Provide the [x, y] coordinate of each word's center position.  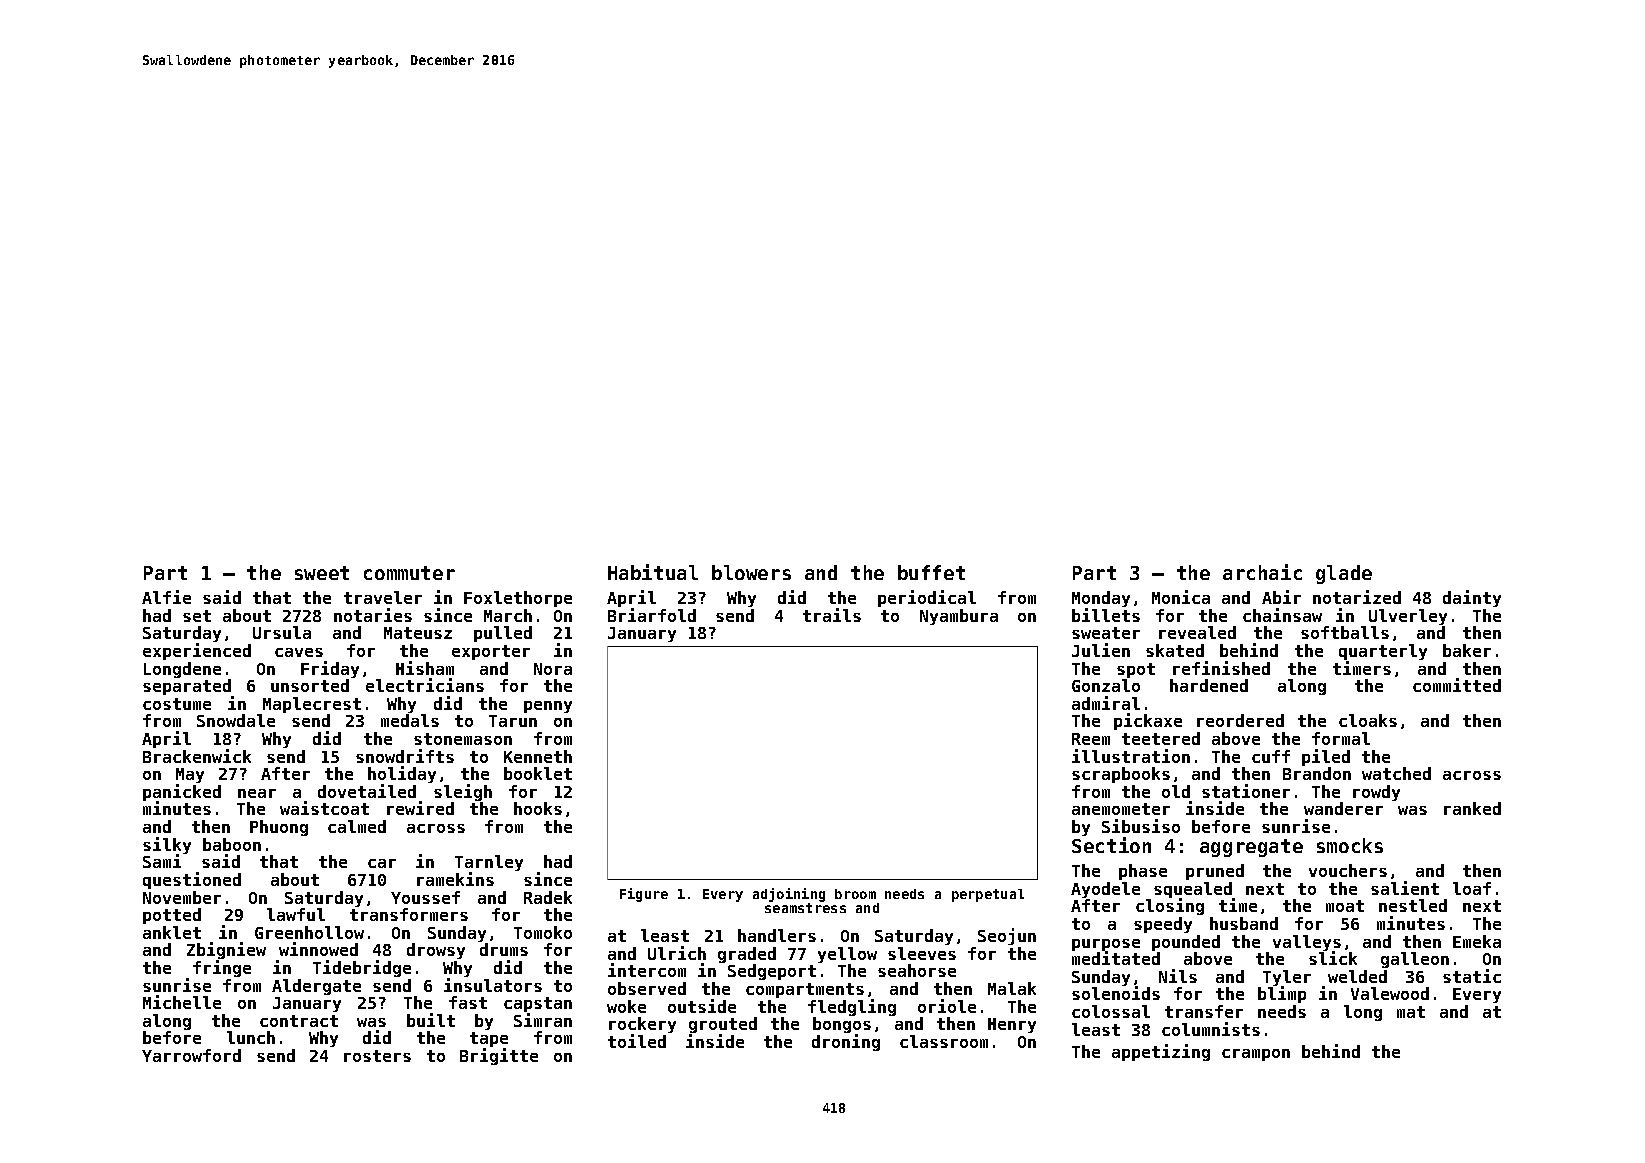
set [197, 616]
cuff [1271, 756]
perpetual [988, 895]
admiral [1106, 703]
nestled [1413, 905]
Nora [553, 669]
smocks [1350, 845]
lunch [251, 1037]
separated [188, 688]
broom [855, 894]
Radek [548, 897]
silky [167, 846]
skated [1175, 650]
